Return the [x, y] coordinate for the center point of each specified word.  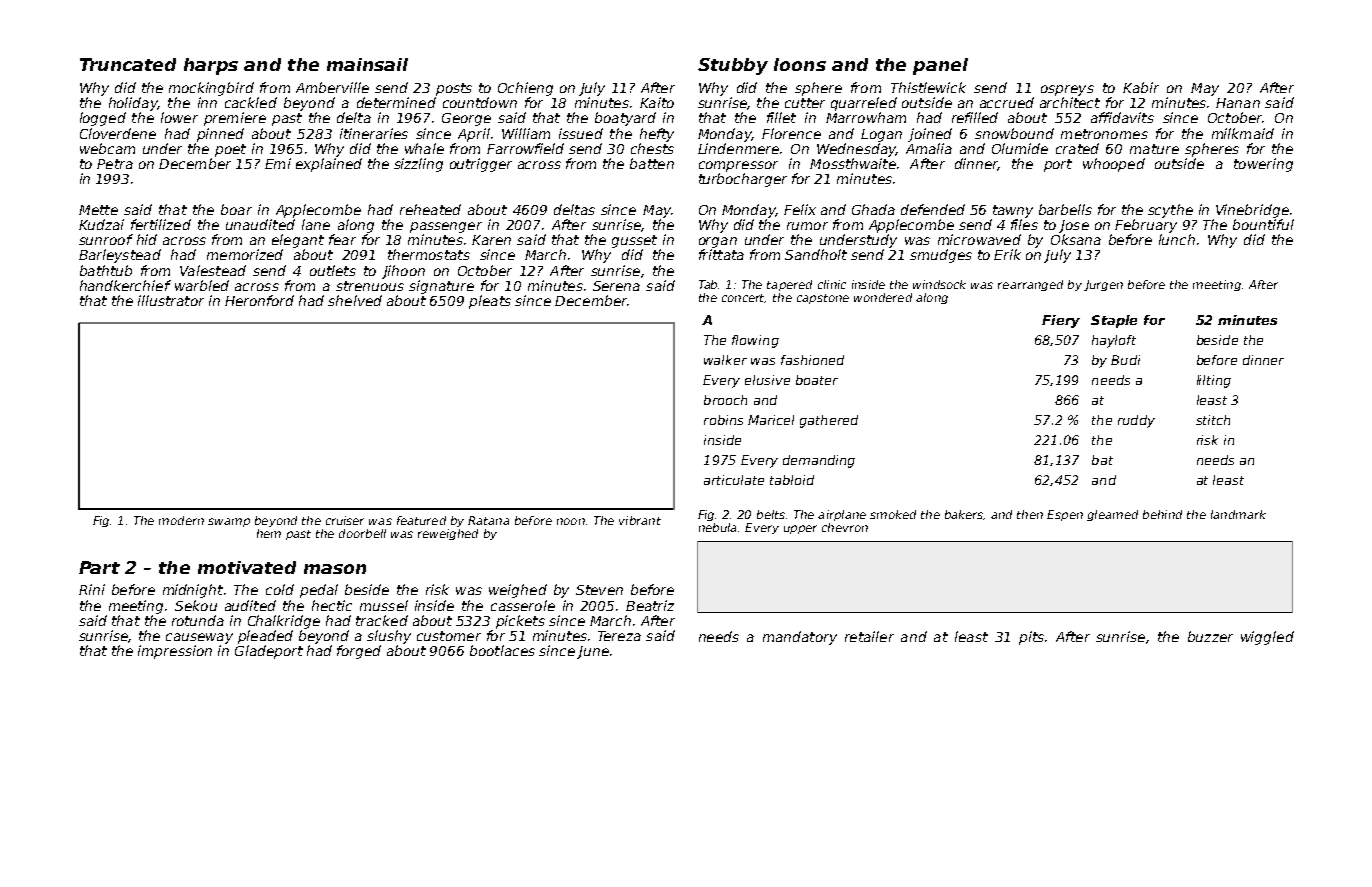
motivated [247, 567]
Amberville [332, 87]
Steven [599, 590]
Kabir [1141, 87]
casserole [523, 605]
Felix [800, 209]
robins [723, 420]
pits [1031, 638]
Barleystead [120, 256]
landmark [1238, 514]
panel [940, 66]
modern [181, 520]
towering [1263, 165]
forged [359, 652]
